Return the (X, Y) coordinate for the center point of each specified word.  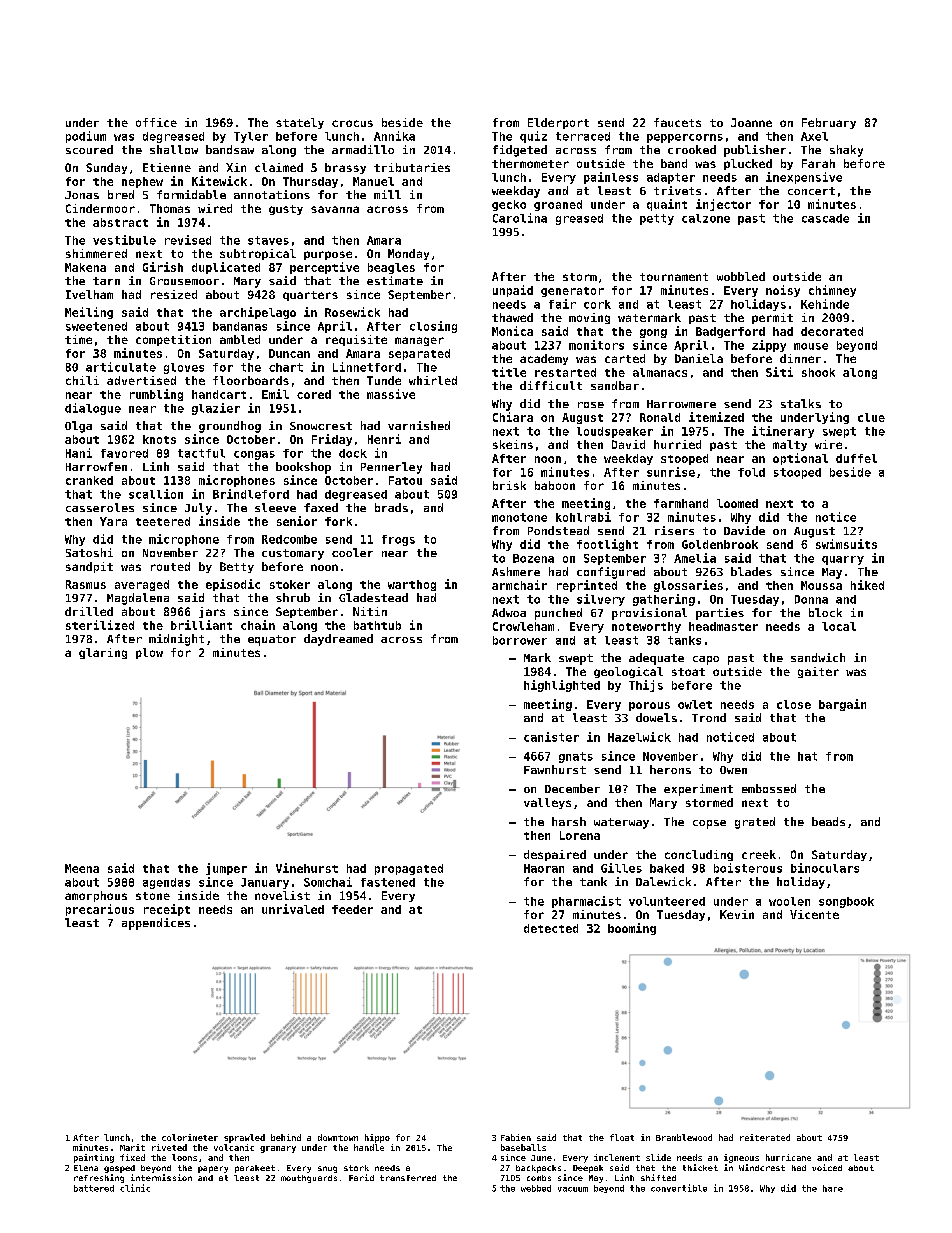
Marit (132, 1147)
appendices (156, 924)
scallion (156, 494)
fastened (388, 882)
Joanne (751, 122)
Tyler (251, 137)
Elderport (558, 123)
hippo (377, 1138)
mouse (811, 346)
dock (353, 453)
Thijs (646, 686)
